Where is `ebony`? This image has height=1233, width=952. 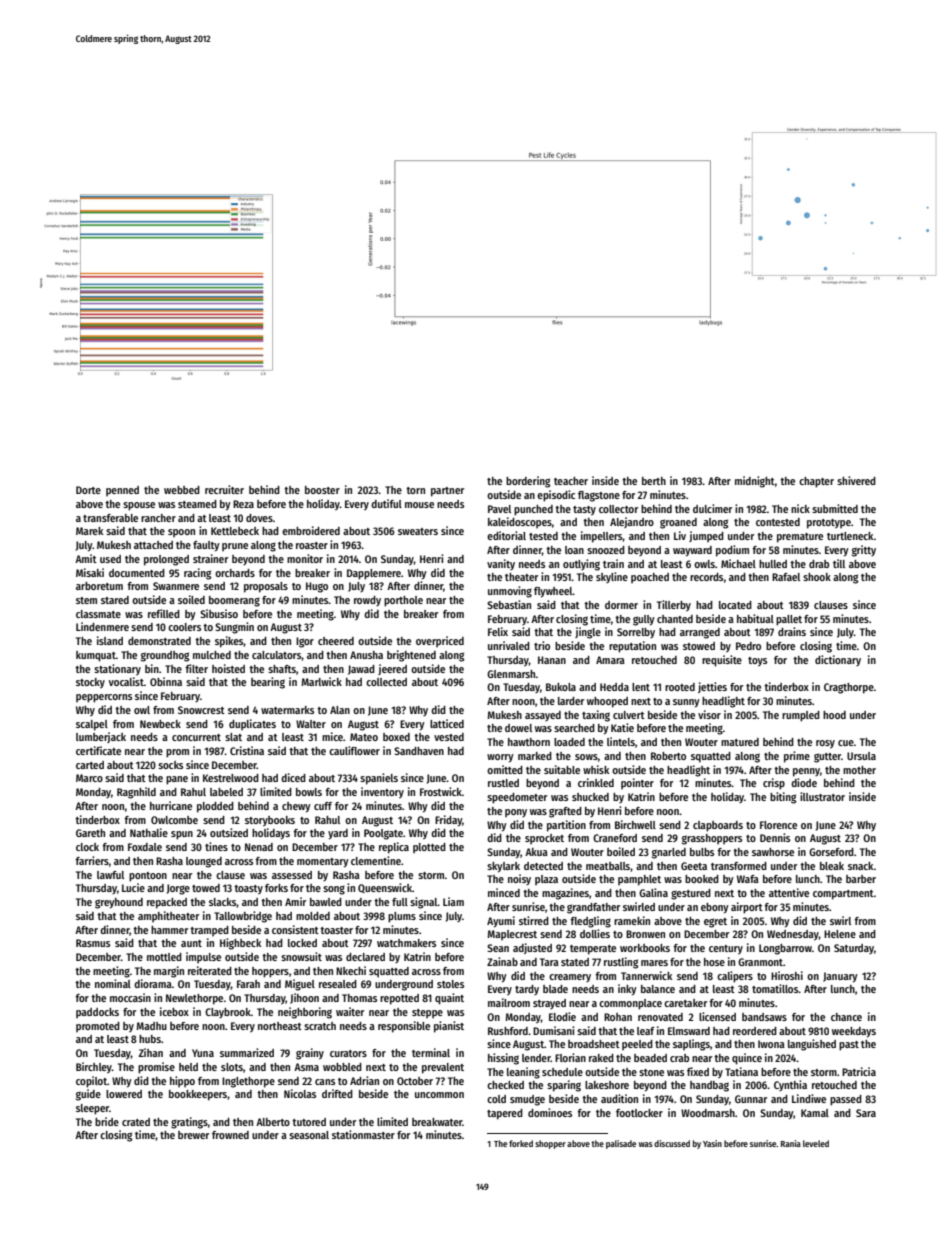
ebony is located at coordinates (715, 908).
